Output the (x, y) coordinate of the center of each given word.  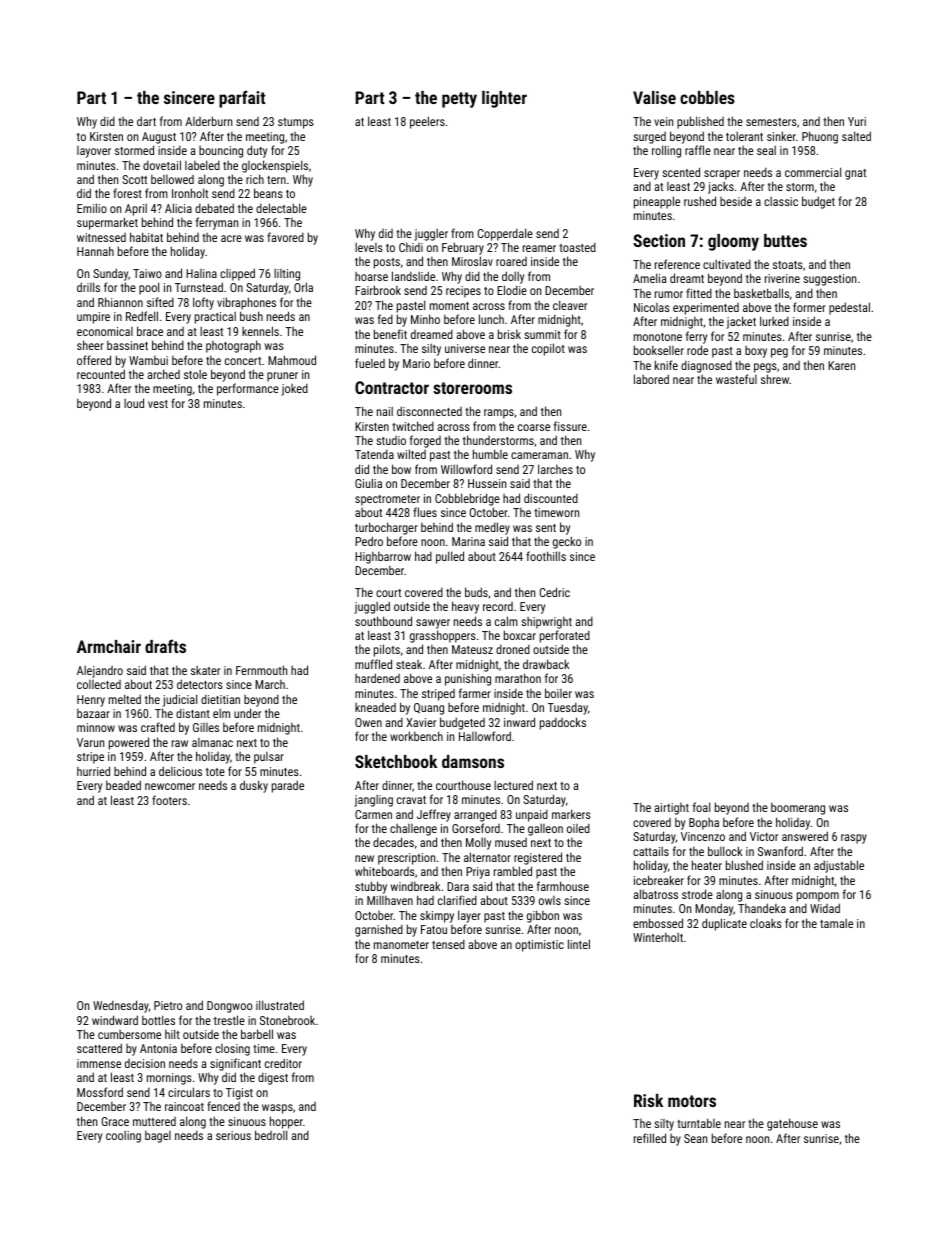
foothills (546, 556)
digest (273, 1078)
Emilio (92, 208)
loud (134, 403)
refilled (650, 1138)
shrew (775, 379)
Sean (695, 1138)
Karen (841, 365)
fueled (370, 363)
